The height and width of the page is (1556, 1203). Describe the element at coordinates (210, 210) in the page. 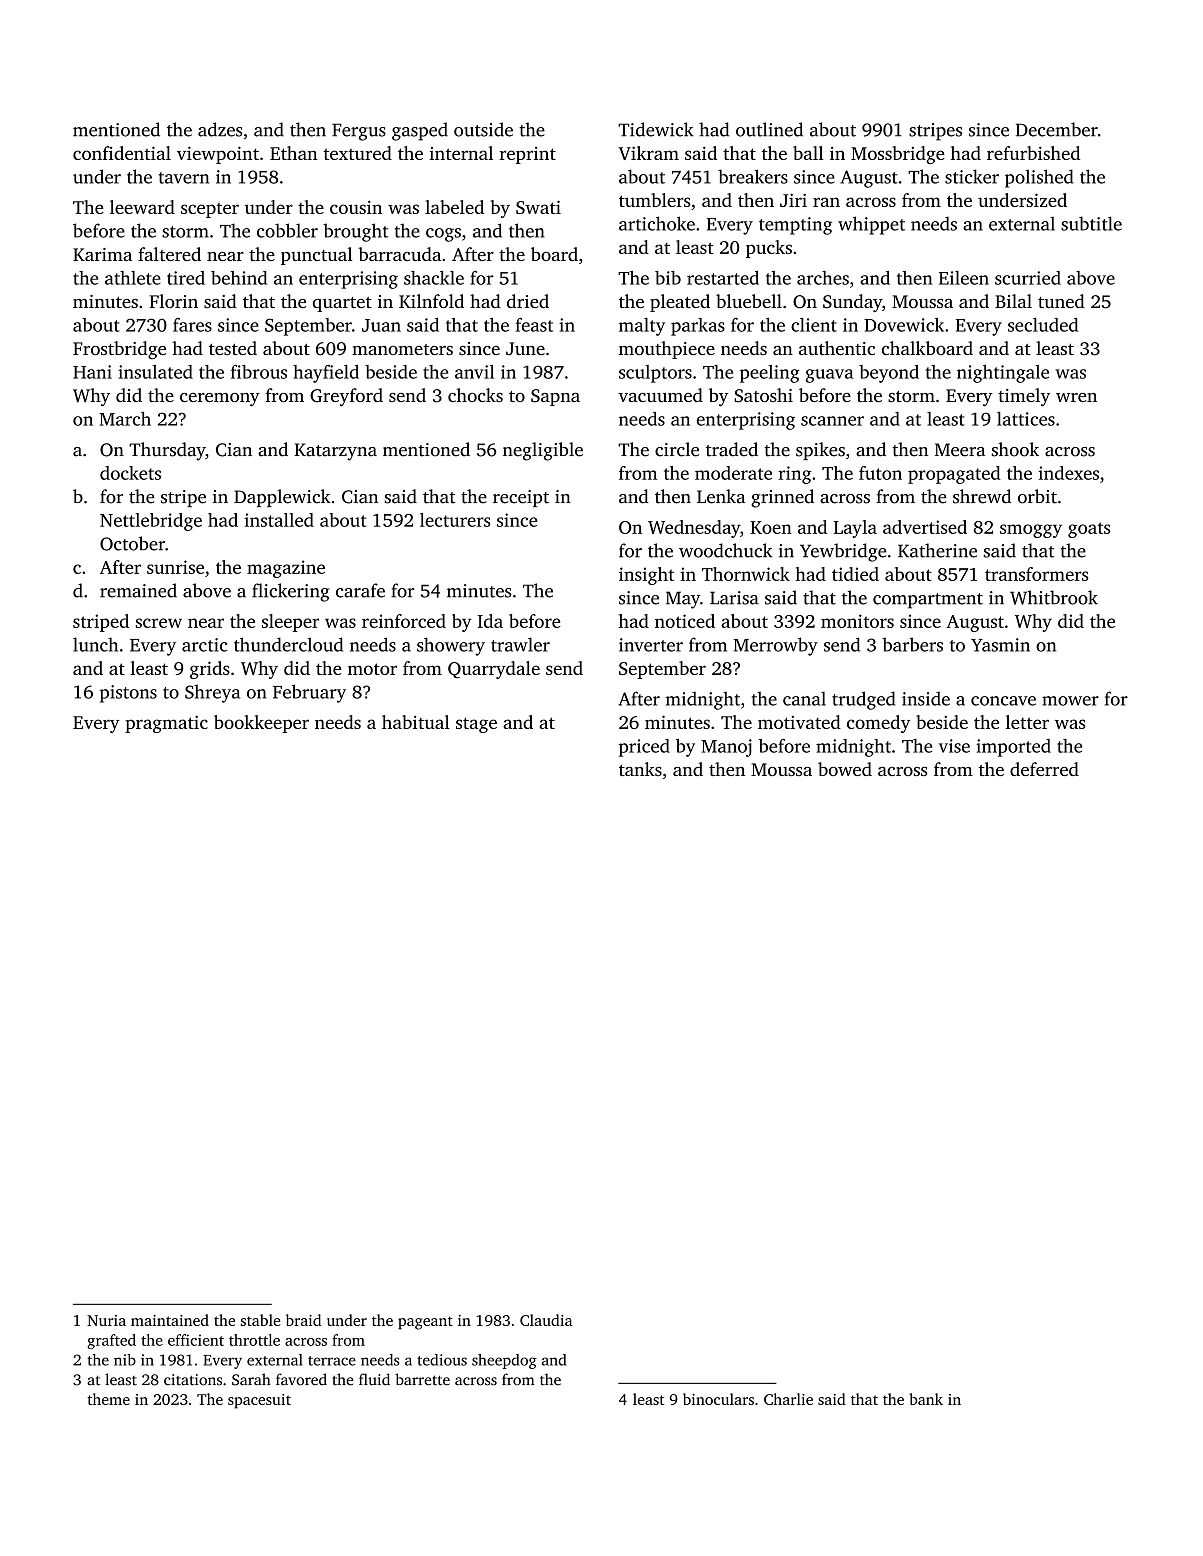

I see `scepter` at that location.
